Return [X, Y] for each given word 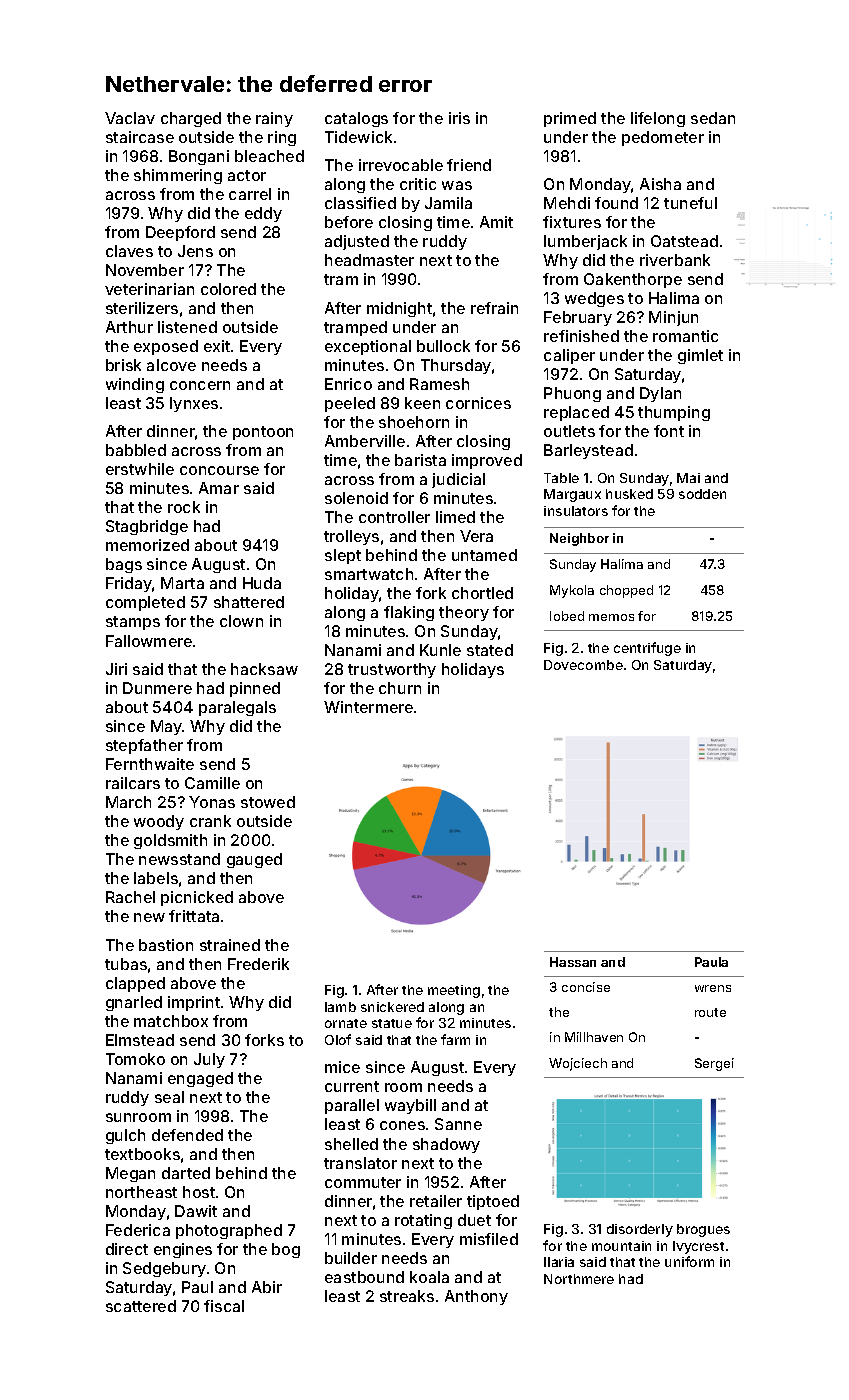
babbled [136, 450]
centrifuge [647, 649]
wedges [594, 299]
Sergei [714, 1064]
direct [127, 1249]
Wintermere [368, 707]
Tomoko [135, 1059]
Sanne [458, 1124]
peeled [350, 404]
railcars [133, 783]
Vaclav [130, 118]
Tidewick [358, 137]
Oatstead [684, 241]
